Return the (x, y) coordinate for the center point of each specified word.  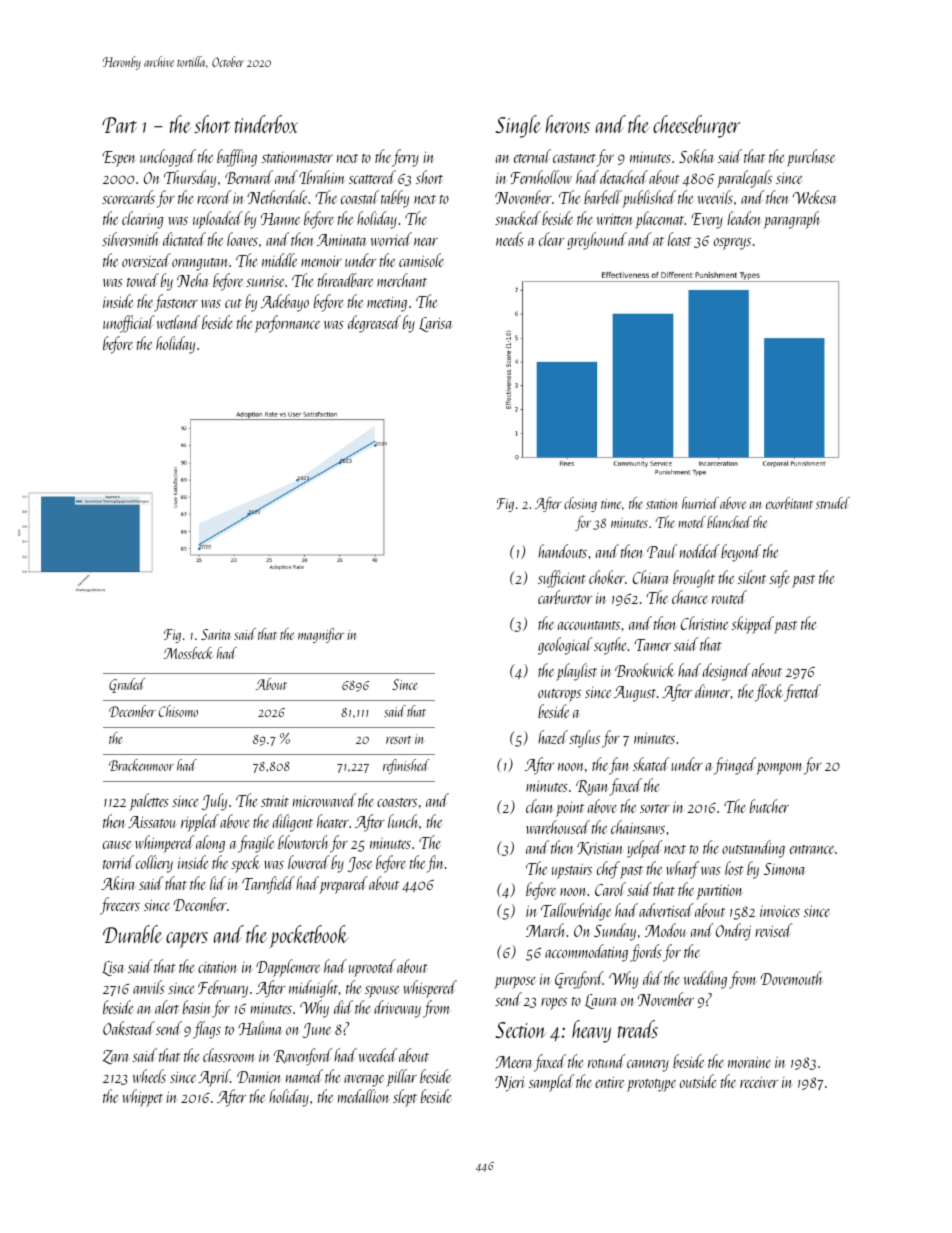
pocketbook (309, 936)
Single (518, 126)
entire (609, 1082)
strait (275, 801)
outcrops (559, 695)
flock (769, 693)
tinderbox (266, 124)
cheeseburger (697, 126)
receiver (759, 1082)
